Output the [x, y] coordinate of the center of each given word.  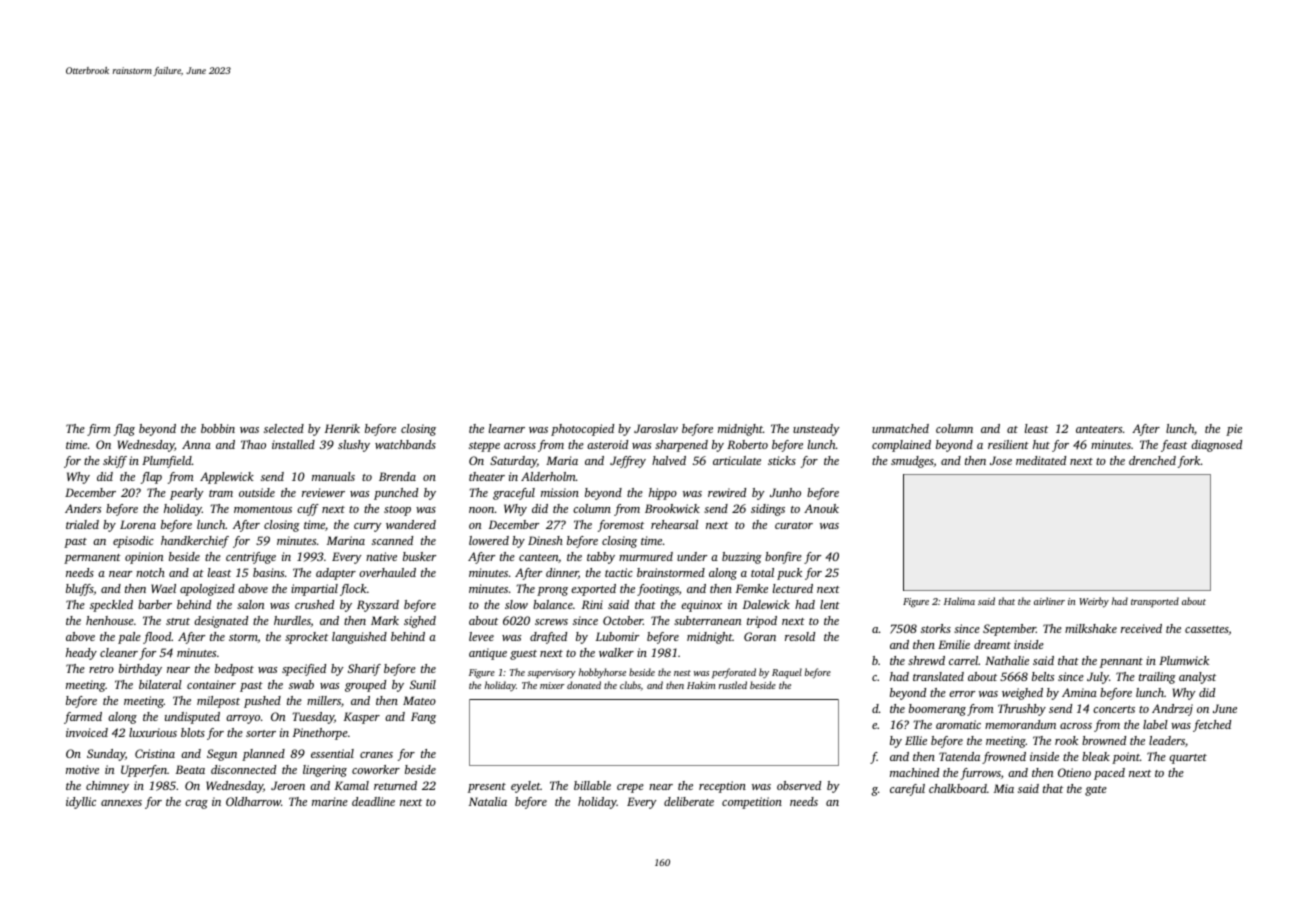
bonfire [783, 558]
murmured [646, 556]
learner [507, 428]
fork [1189, 462]
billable [592, 785]
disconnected [243, 769]
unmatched [900, 428]
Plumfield [167, 462]
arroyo [243, 719]
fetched [1212, 726]
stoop [397, 511]
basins [268, 572]
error [962, 694]
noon [482, 510]
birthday [140, 670]
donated [584, 685]
